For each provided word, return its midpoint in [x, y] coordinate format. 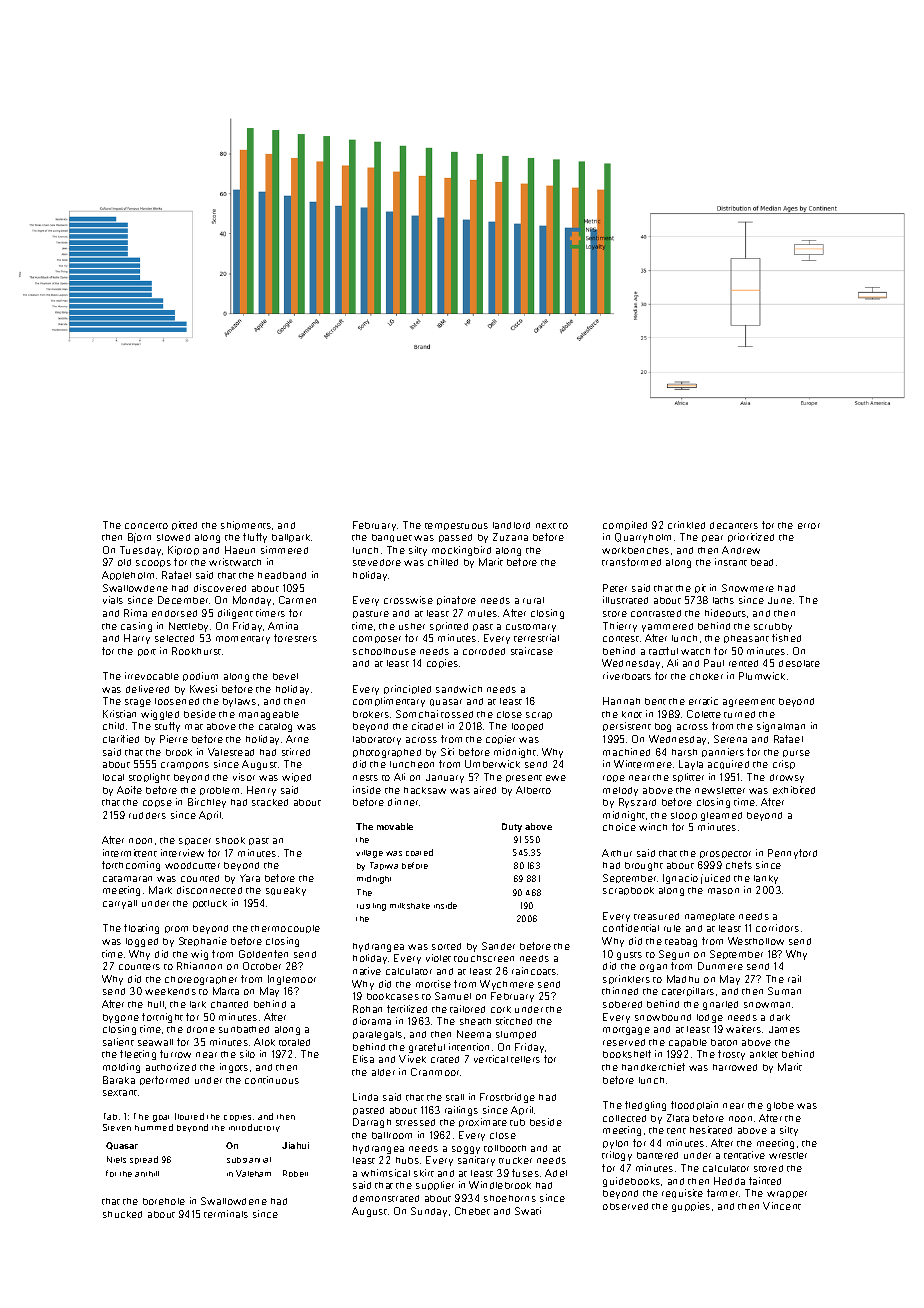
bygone [121, 1018]
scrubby [773, 627]
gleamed [721, 816]
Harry [137, 639]
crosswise [408, 600]
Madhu [683, 979]
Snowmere [748, 588]
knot [632, 714]
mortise [433, 984]
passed [455, 538]
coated [419, 852]
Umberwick [492, 764]
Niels [116, 1159]
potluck [210, 904]
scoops [153, 563]
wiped [296, 777]
